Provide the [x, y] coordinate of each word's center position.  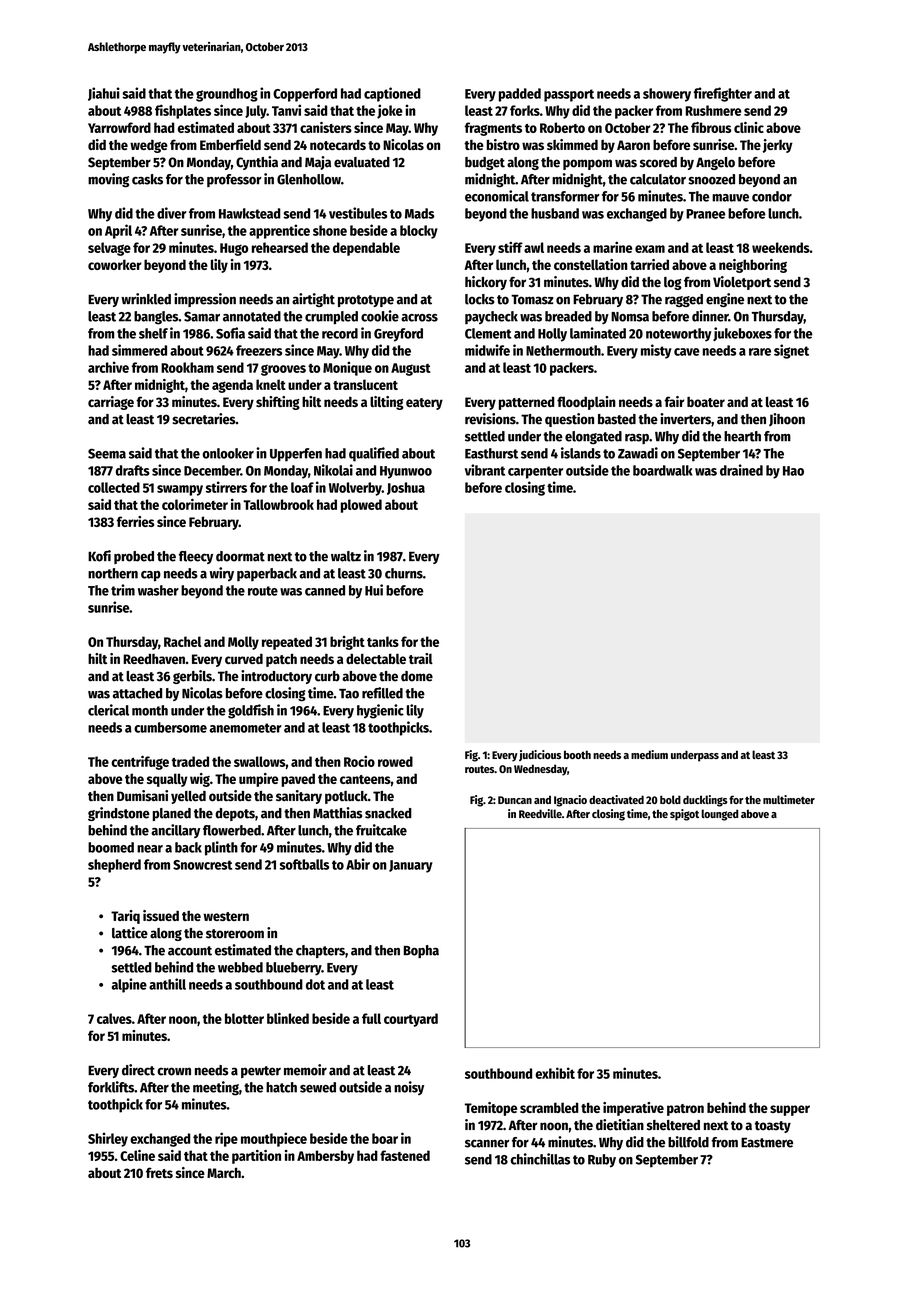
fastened [405, 1155]
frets [159, 1172]
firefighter [722, 94]
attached [137, 693]
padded [520, 95]
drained [741, 470]
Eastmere [767, 1143]
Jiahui [104, 94]
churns [404, 573]
